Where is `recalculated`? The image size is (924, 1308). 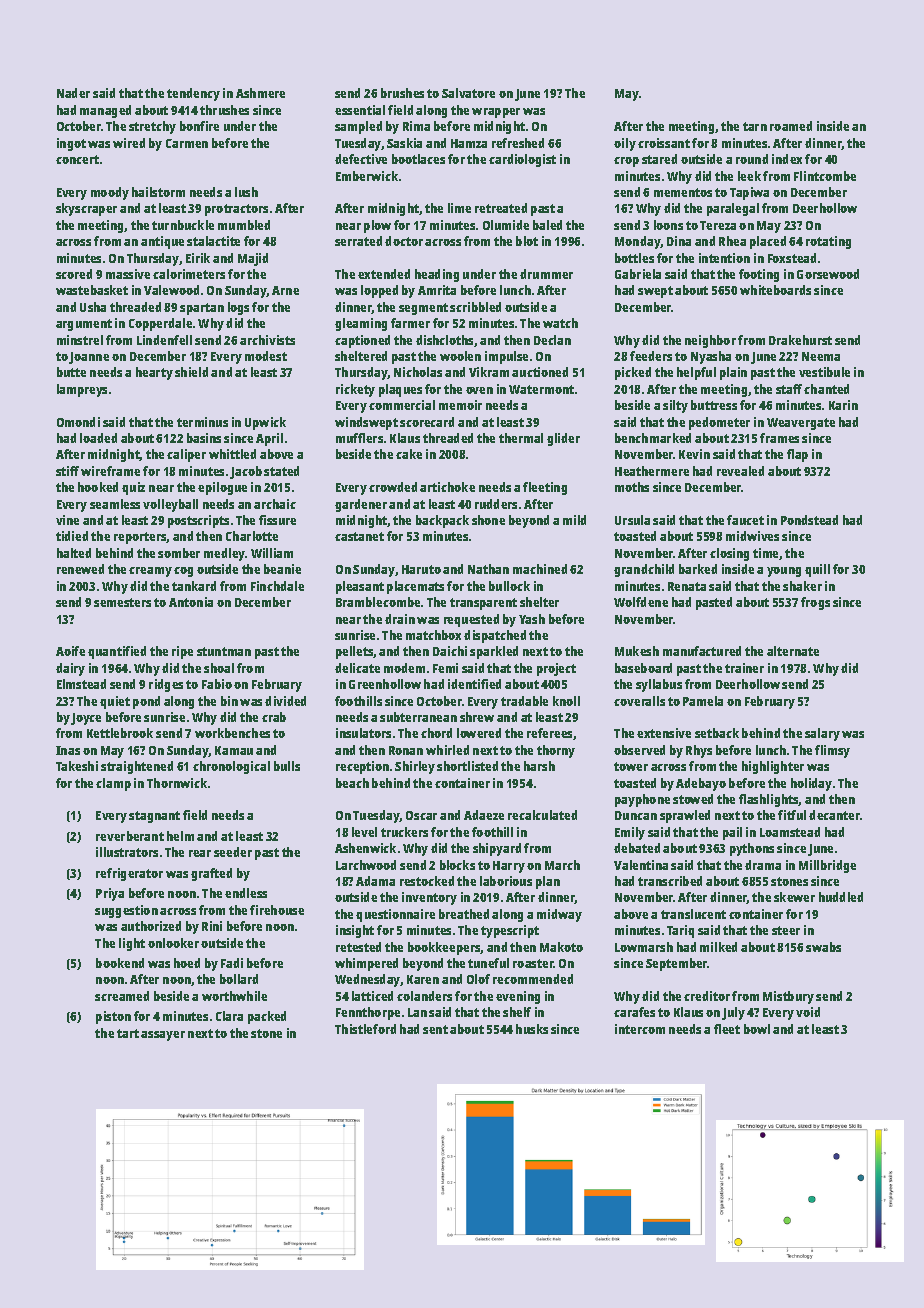 recalculated is located at coordinates (542, 815).
